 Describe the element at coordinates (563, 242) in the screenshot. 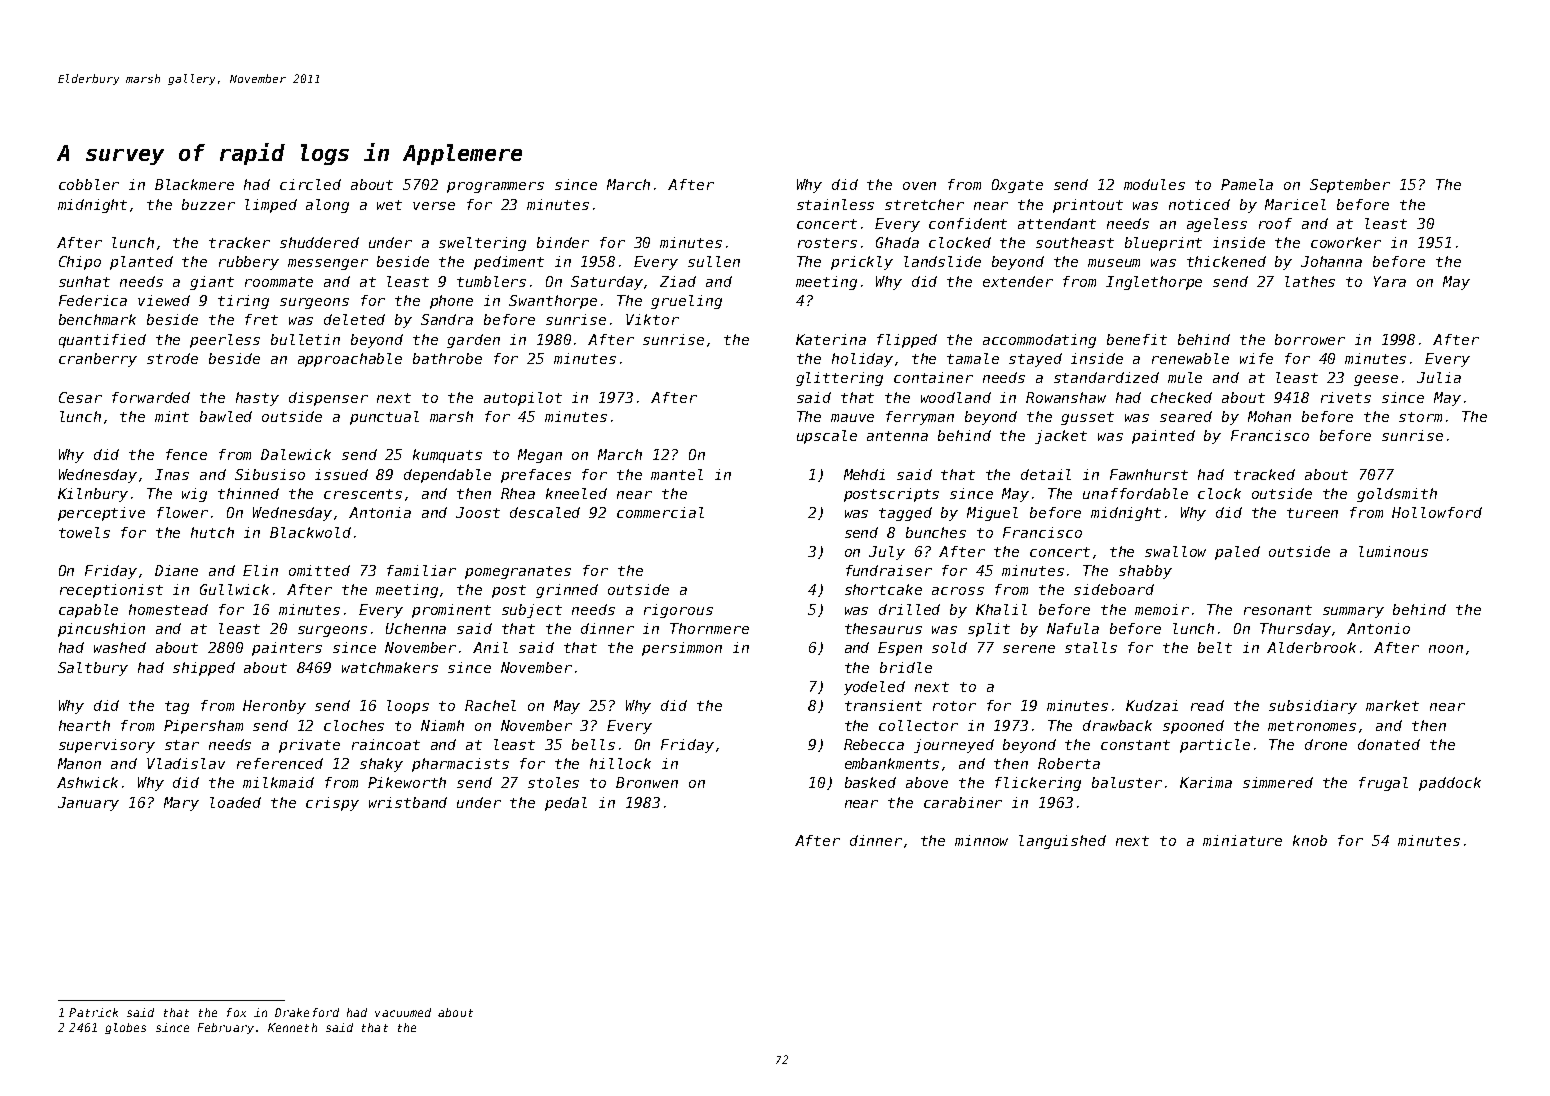

I see `binder` at that location.
